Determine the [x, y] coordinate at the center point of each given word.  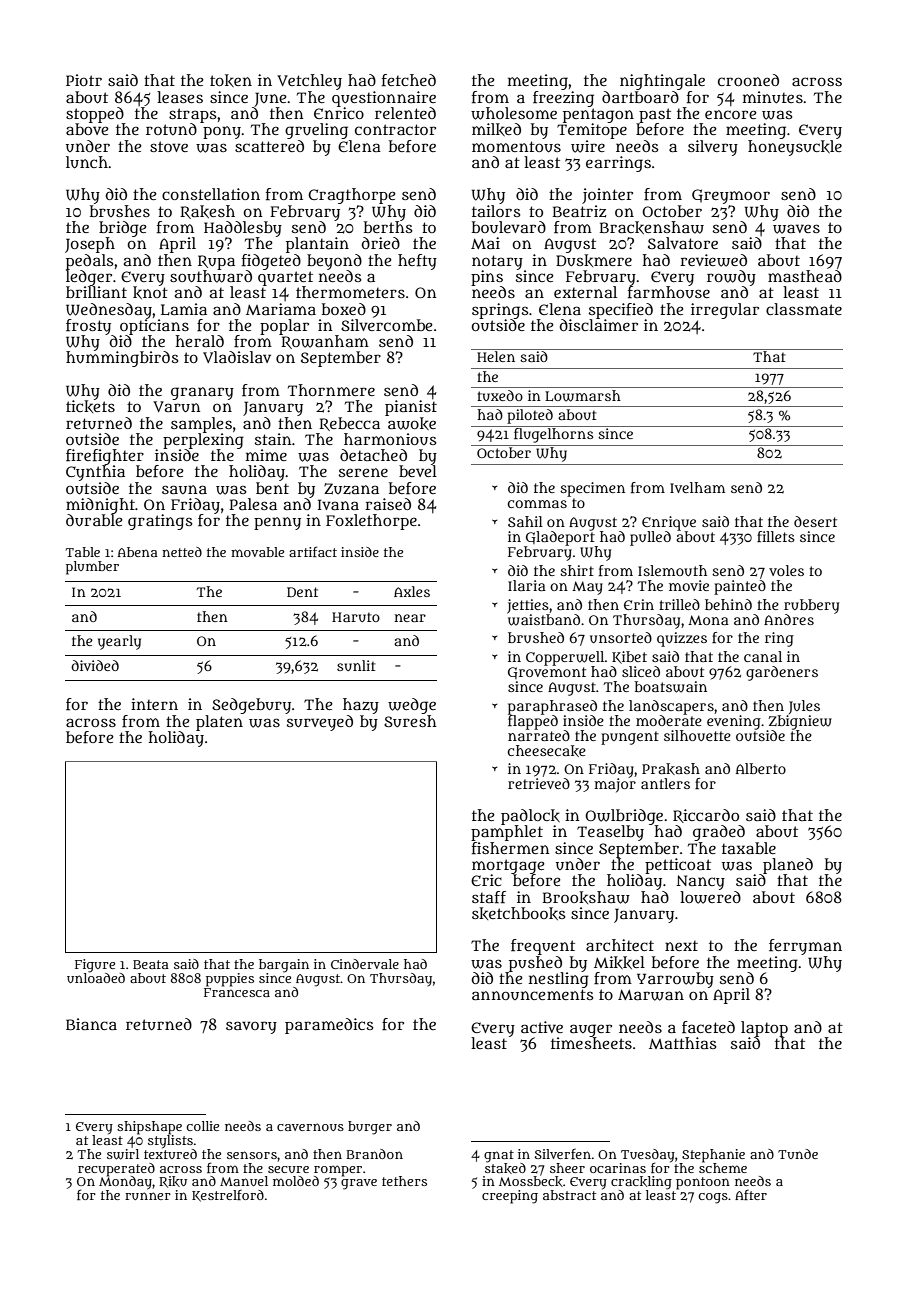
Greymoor [731, 196]
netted [182, 552]
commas [537, 504]
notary [497, 262]
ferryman [805, 947]
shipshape [149, 1127]
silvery [713, 148]
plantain [317, 245]
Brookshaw [586, 897]
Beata [151, 964]
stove [169, 146]
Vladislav [237, 357]
